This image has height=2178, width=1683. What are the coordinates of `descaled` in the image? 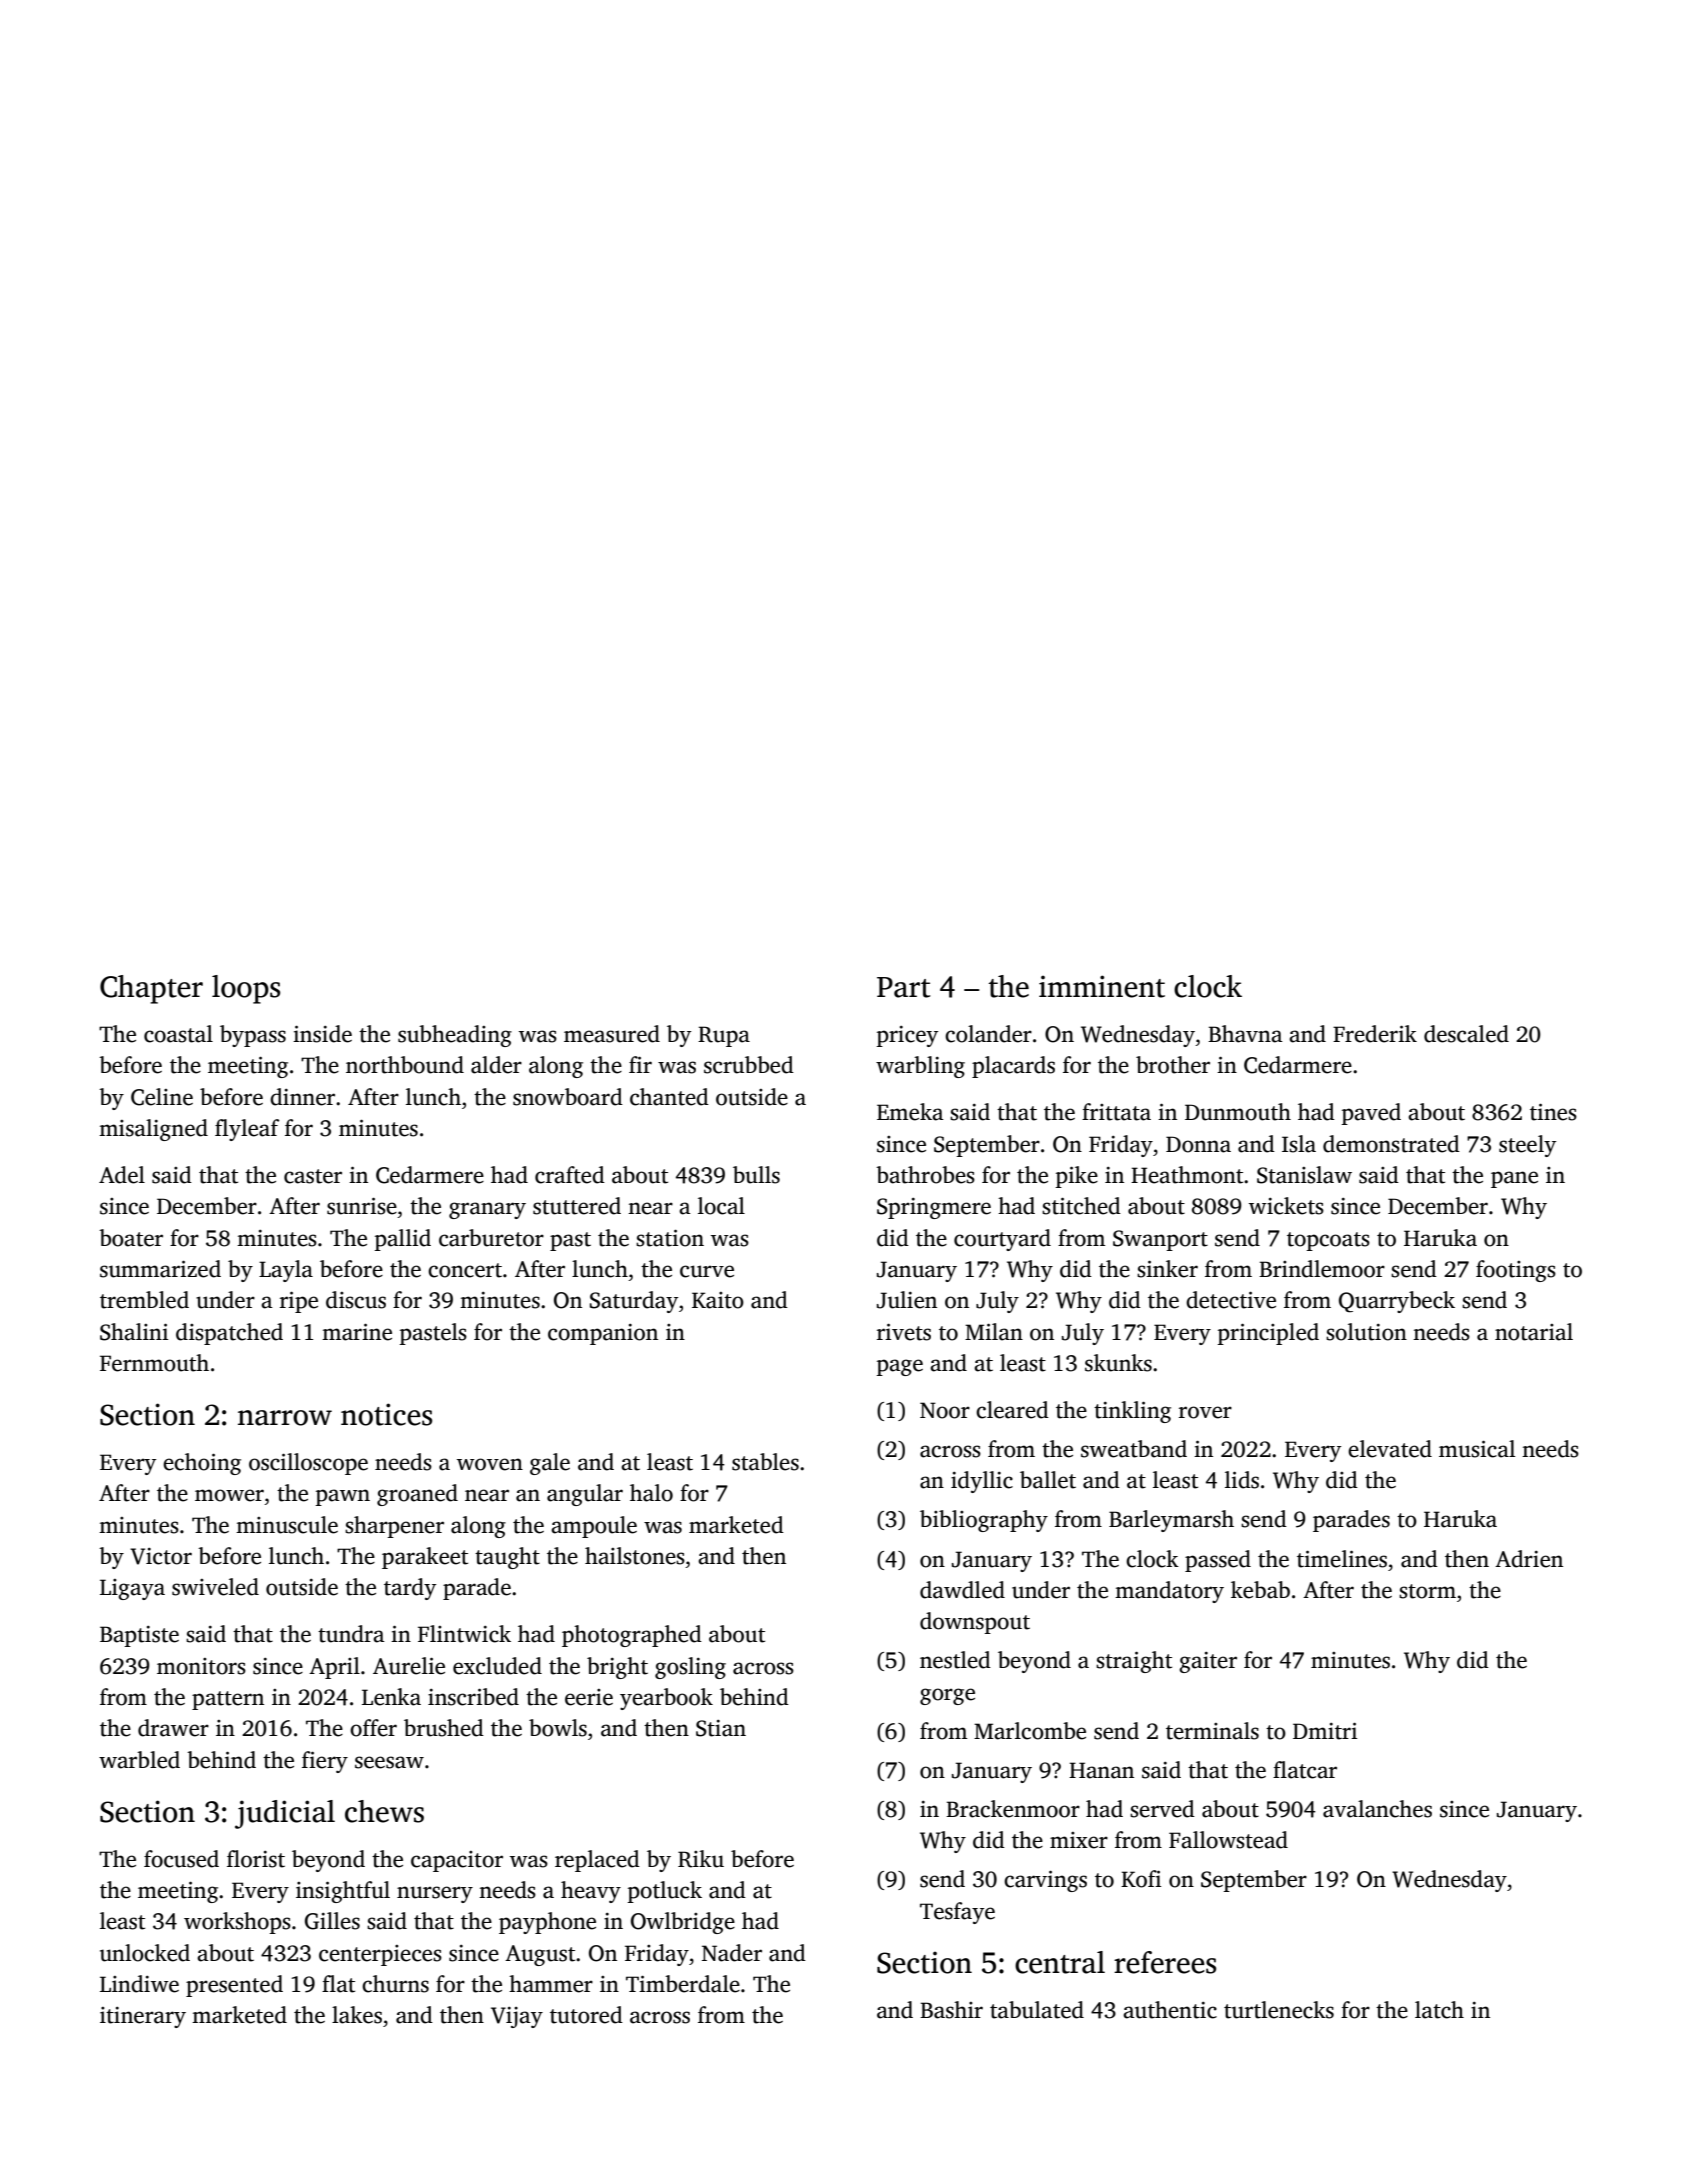 It's located at (1466, 1034).
